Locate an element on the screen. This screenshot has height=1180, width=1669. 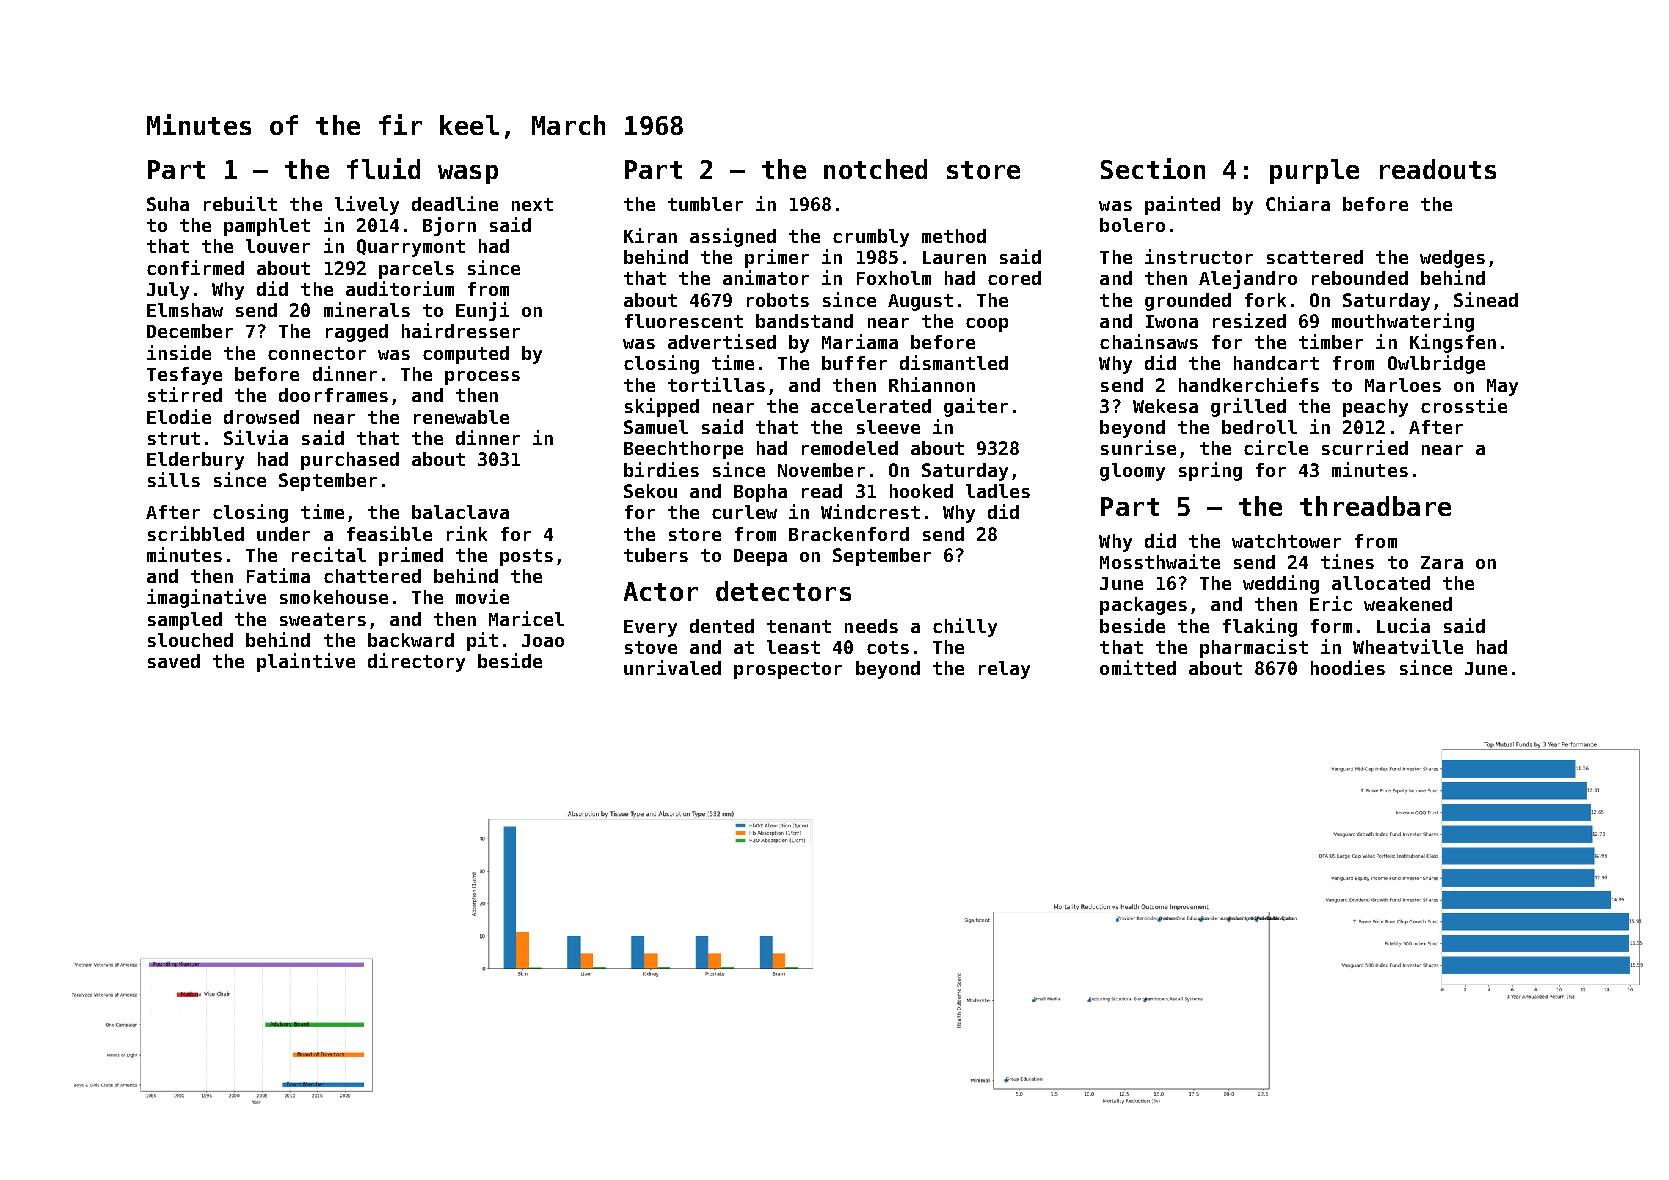
coop is located at coordinates (987, 325).
